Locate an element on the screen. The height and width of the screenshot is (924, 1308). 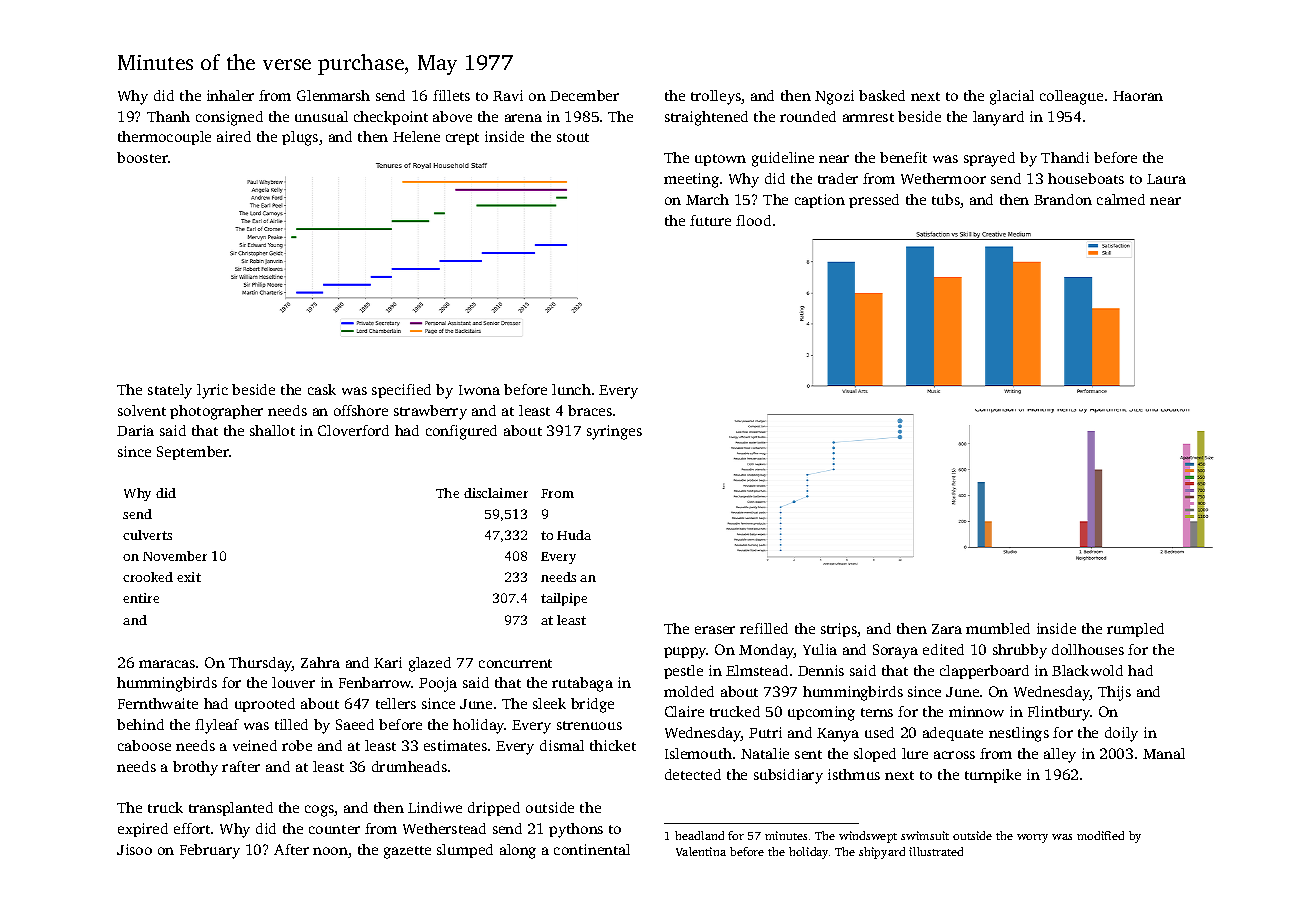
flood is located at coordinates (753, 220).
